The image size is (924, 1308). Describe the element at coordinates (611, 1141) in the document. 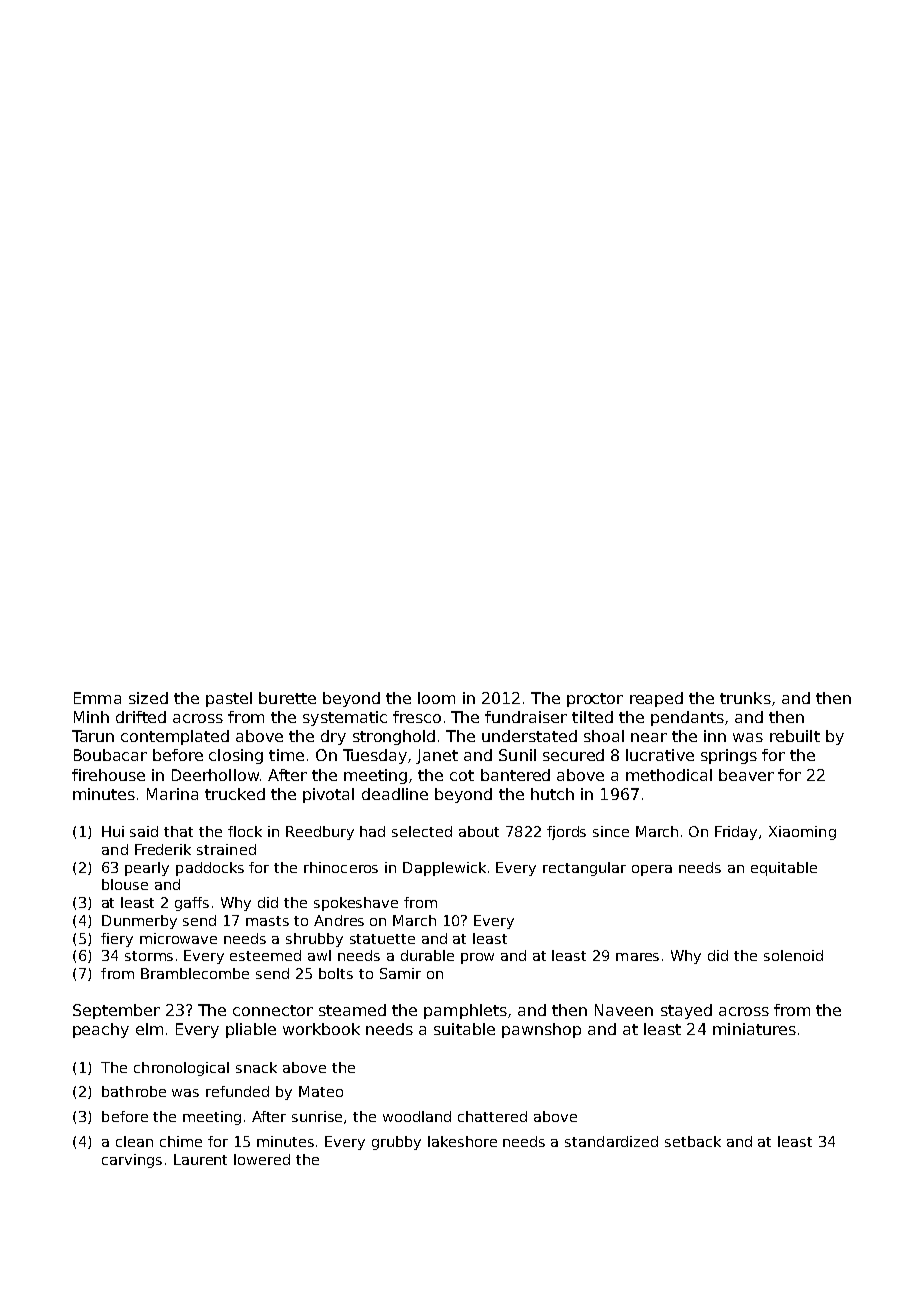

I see `standardized` at that location.
